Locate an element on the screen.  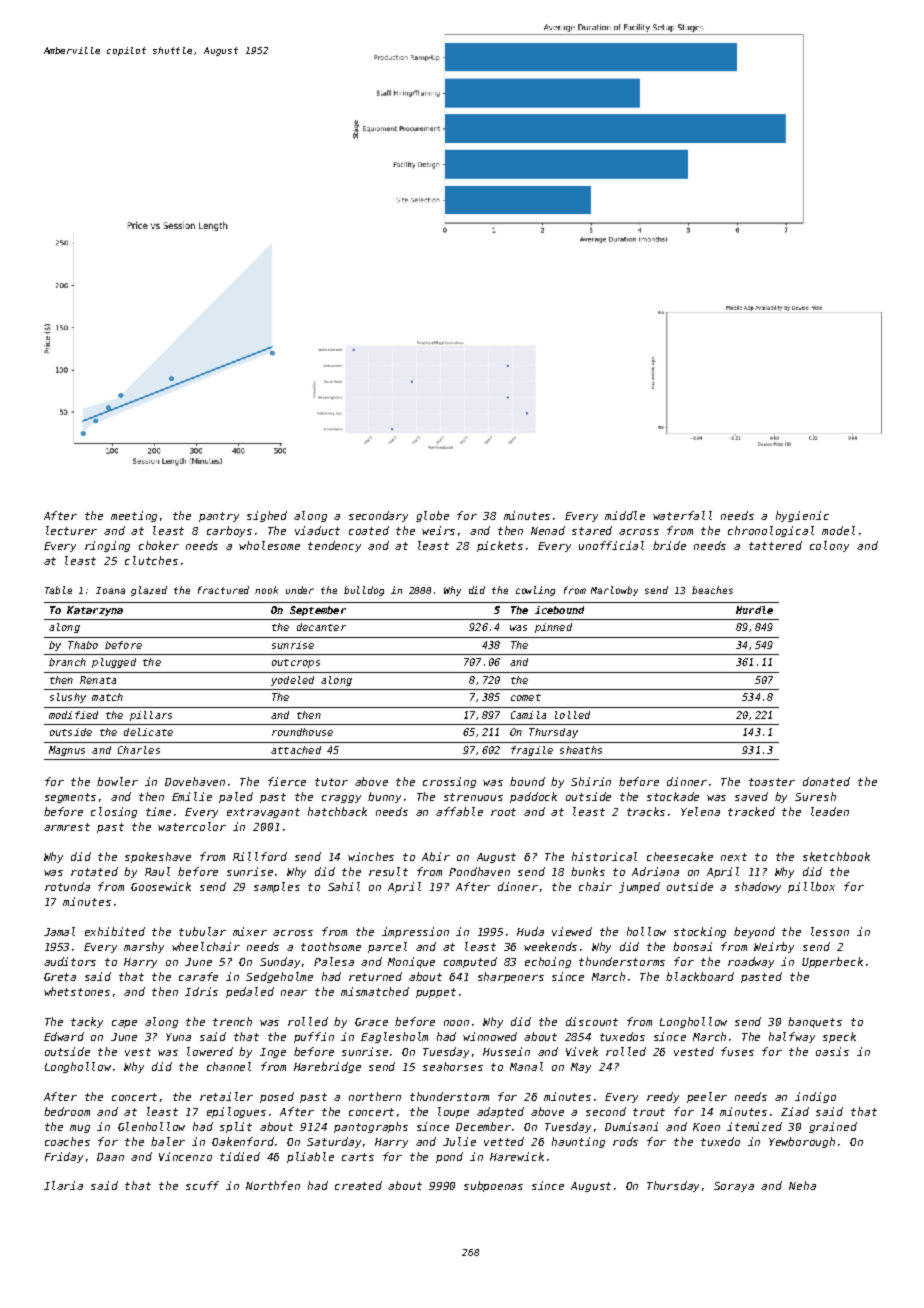
lecturer is located at coordinates (71, 530).
